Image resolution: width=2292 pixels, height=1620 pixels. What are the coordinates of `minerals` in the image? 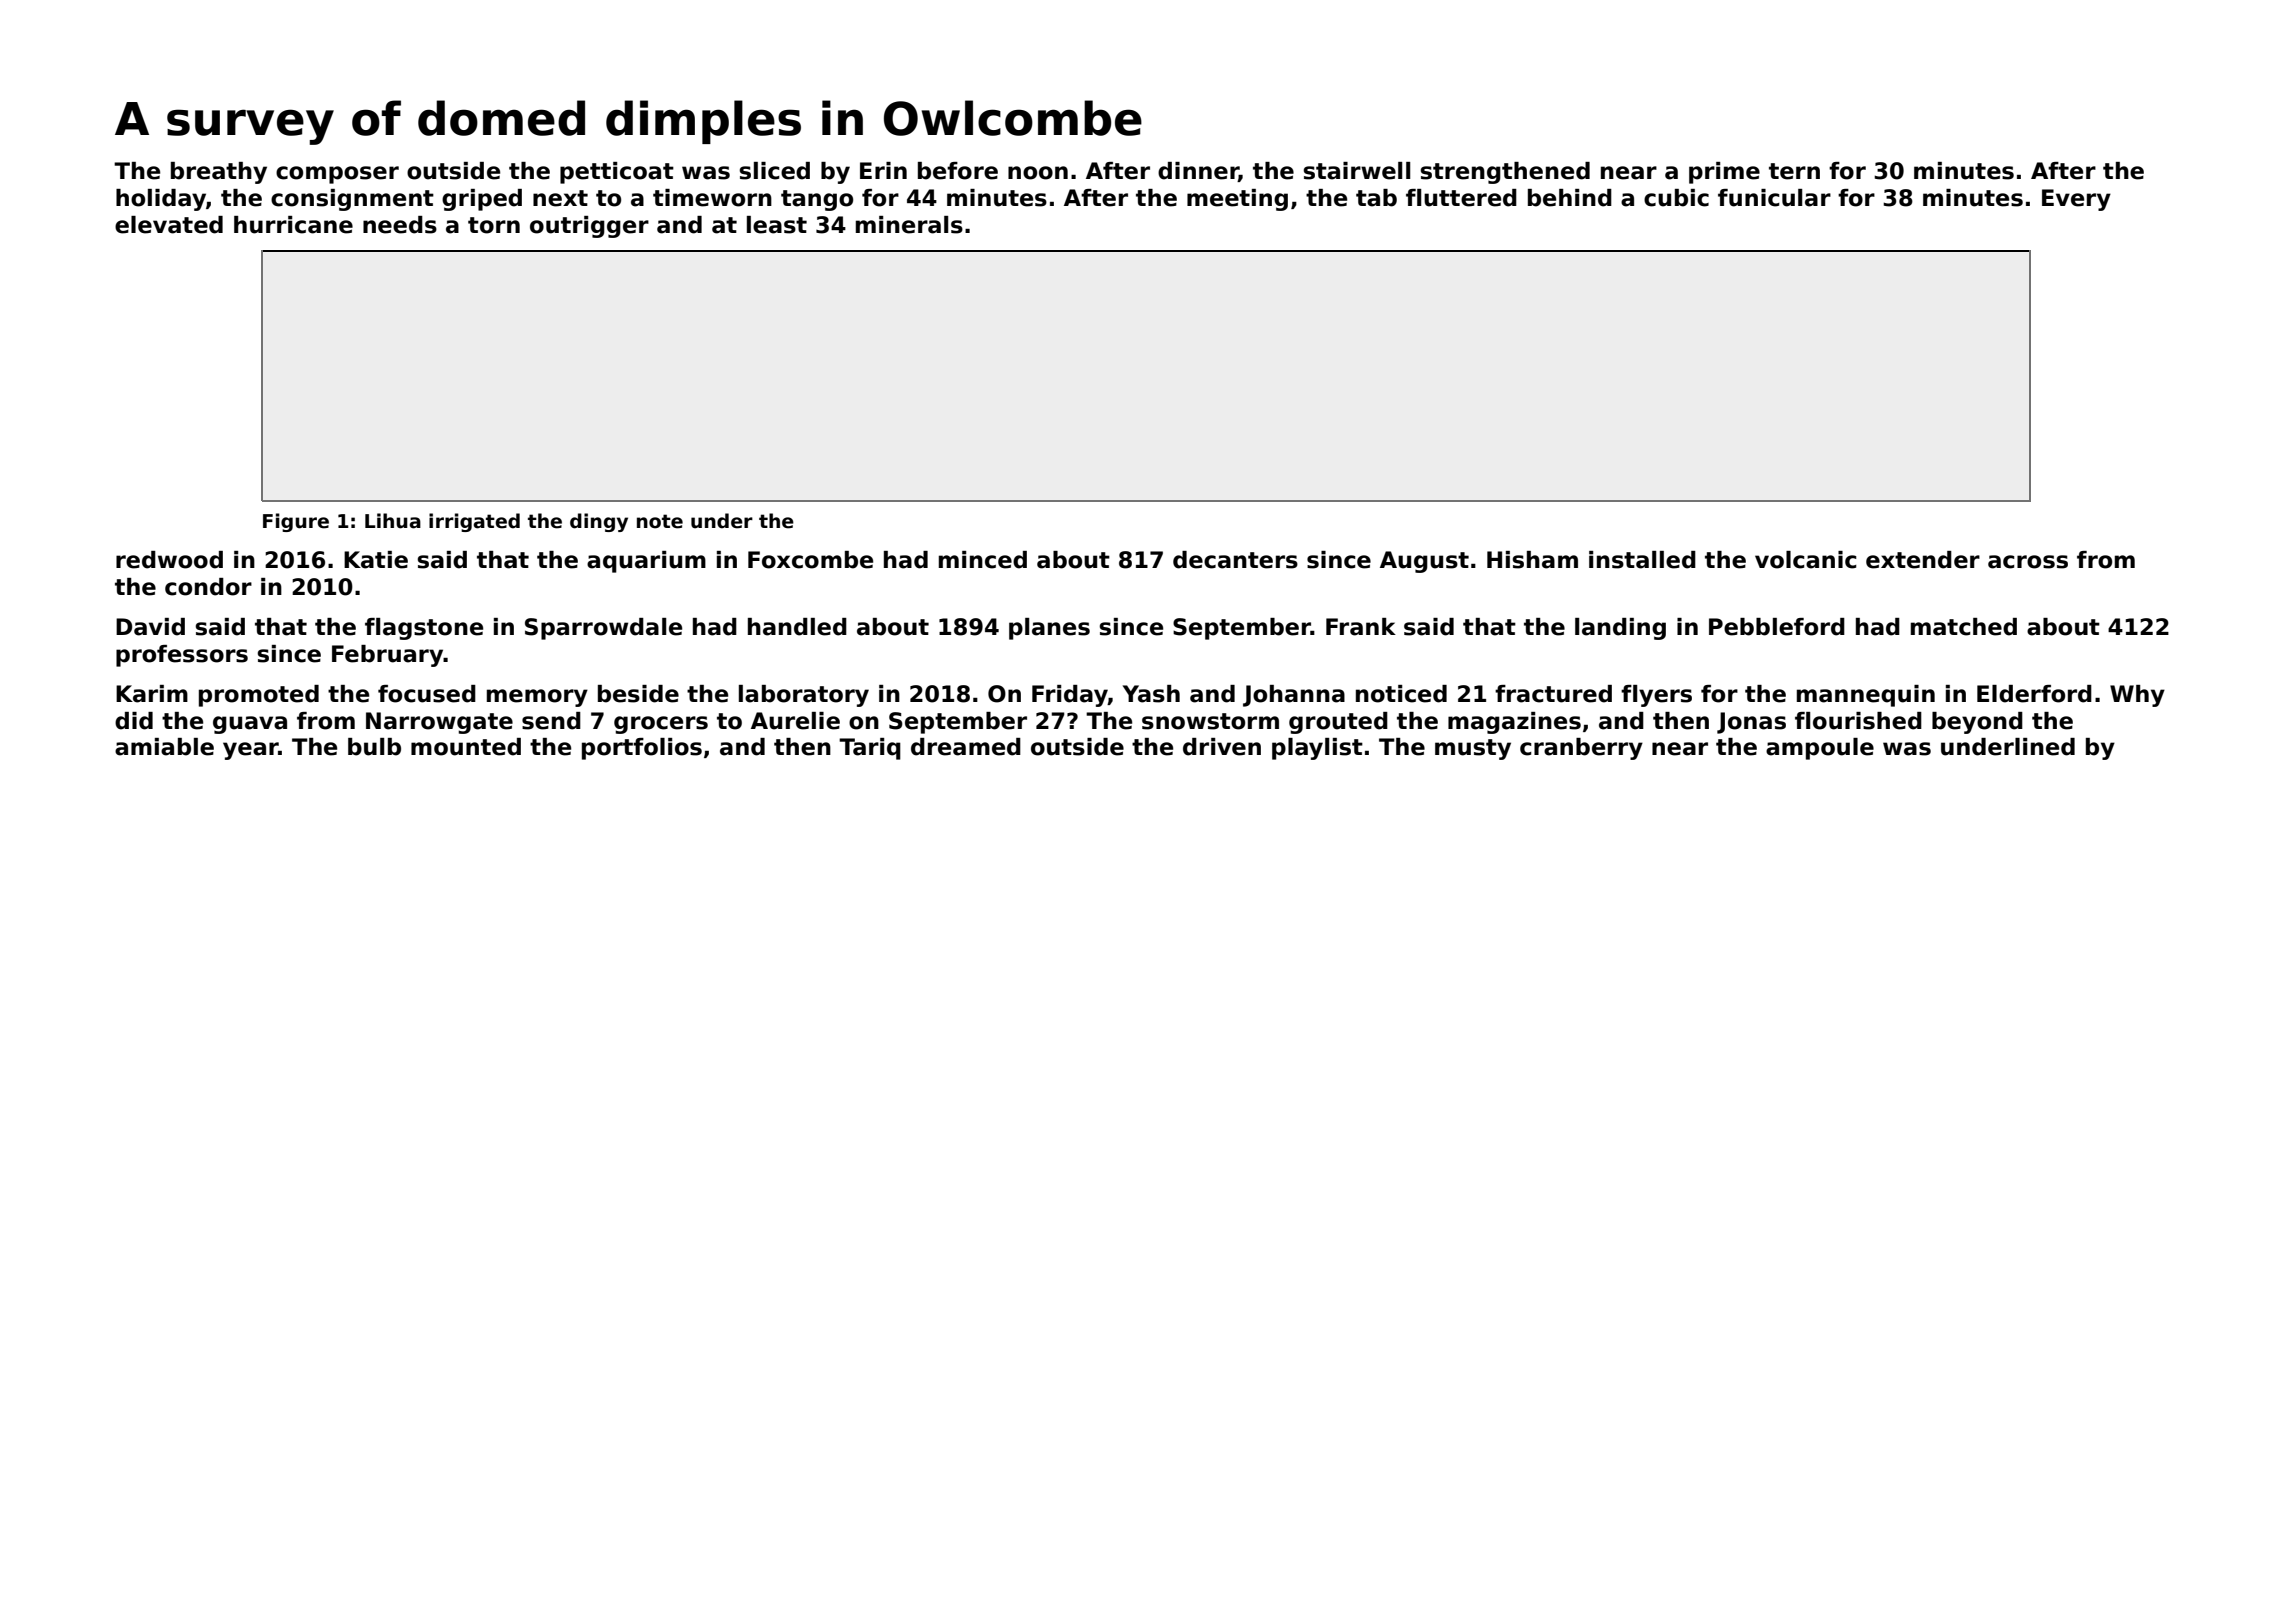 It's located at (909, 225).
